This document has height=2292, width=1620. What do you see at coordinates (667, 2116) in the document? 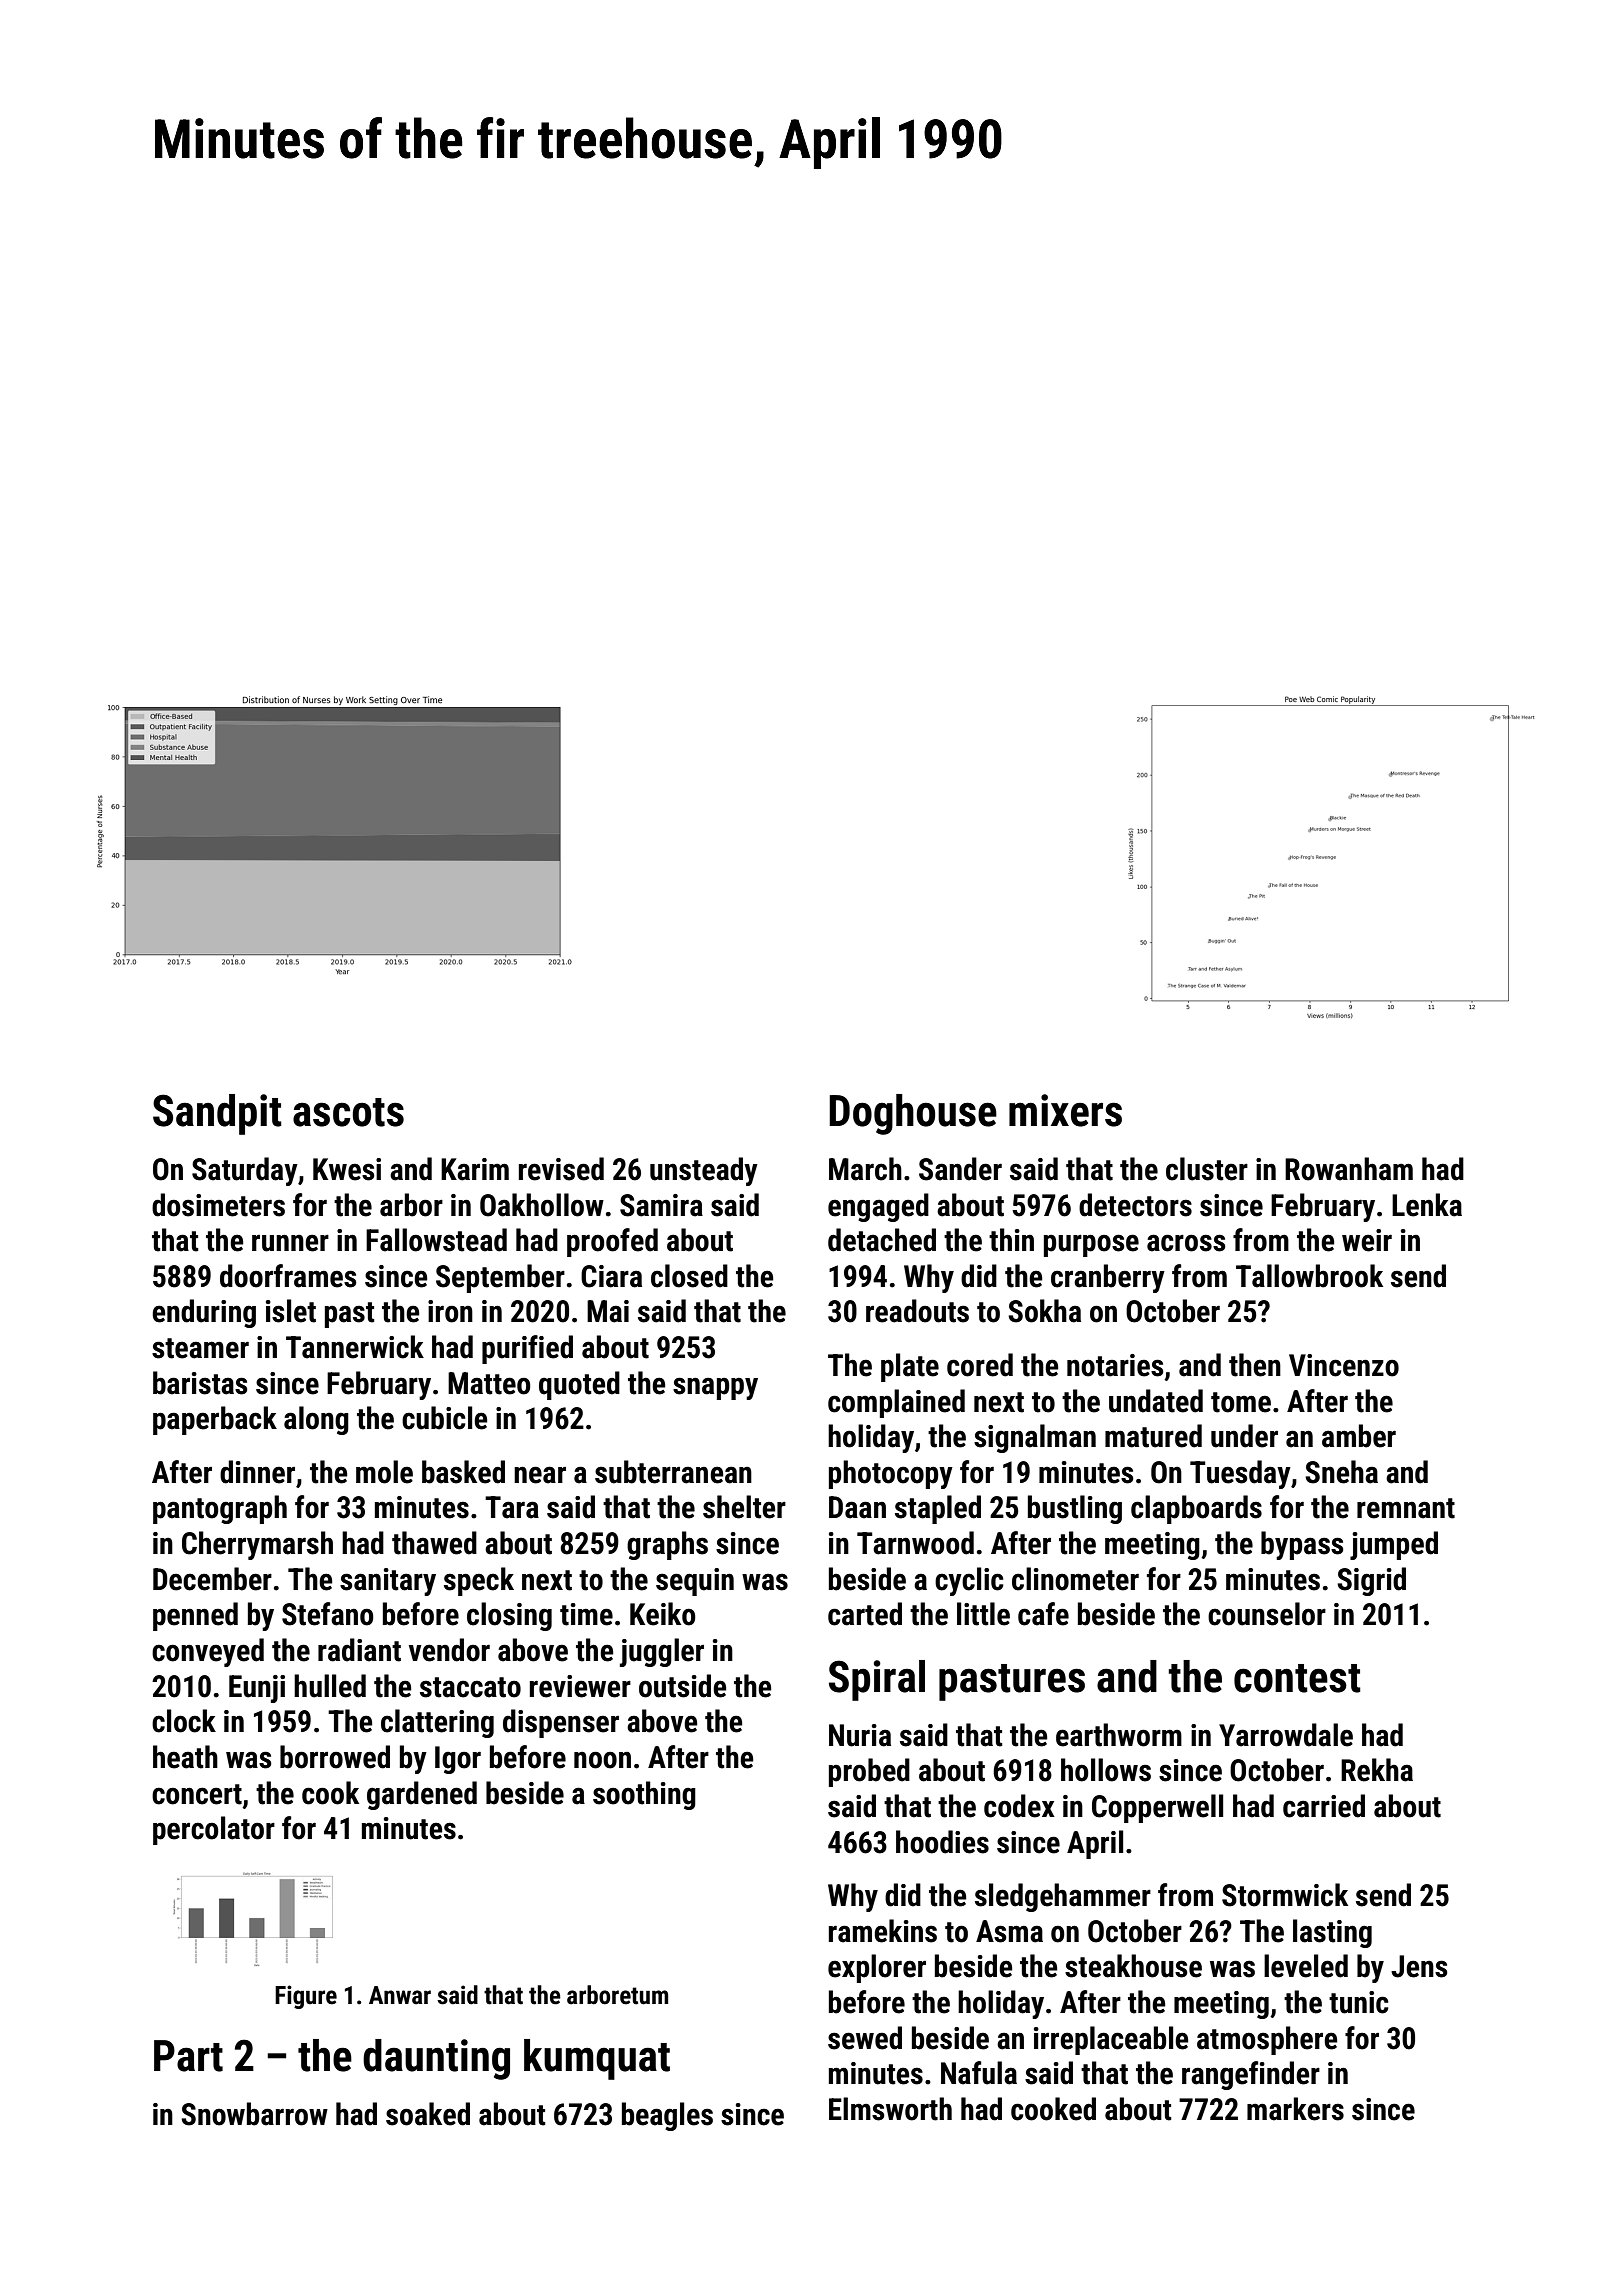
I see `beagles` at bounding box center [667, 2116].
